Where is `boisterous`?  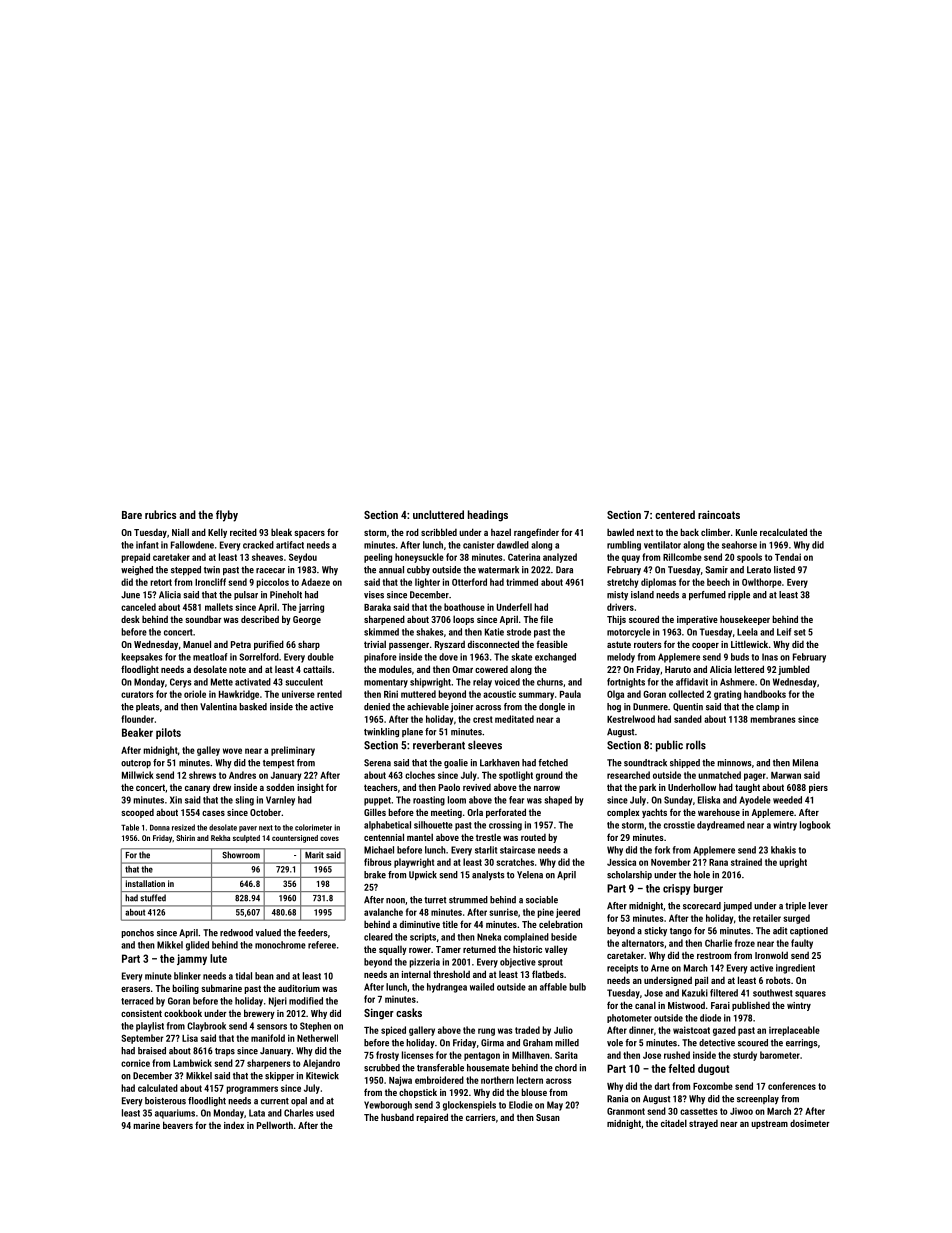
boisterous is located at coordinates (165, 1101).
